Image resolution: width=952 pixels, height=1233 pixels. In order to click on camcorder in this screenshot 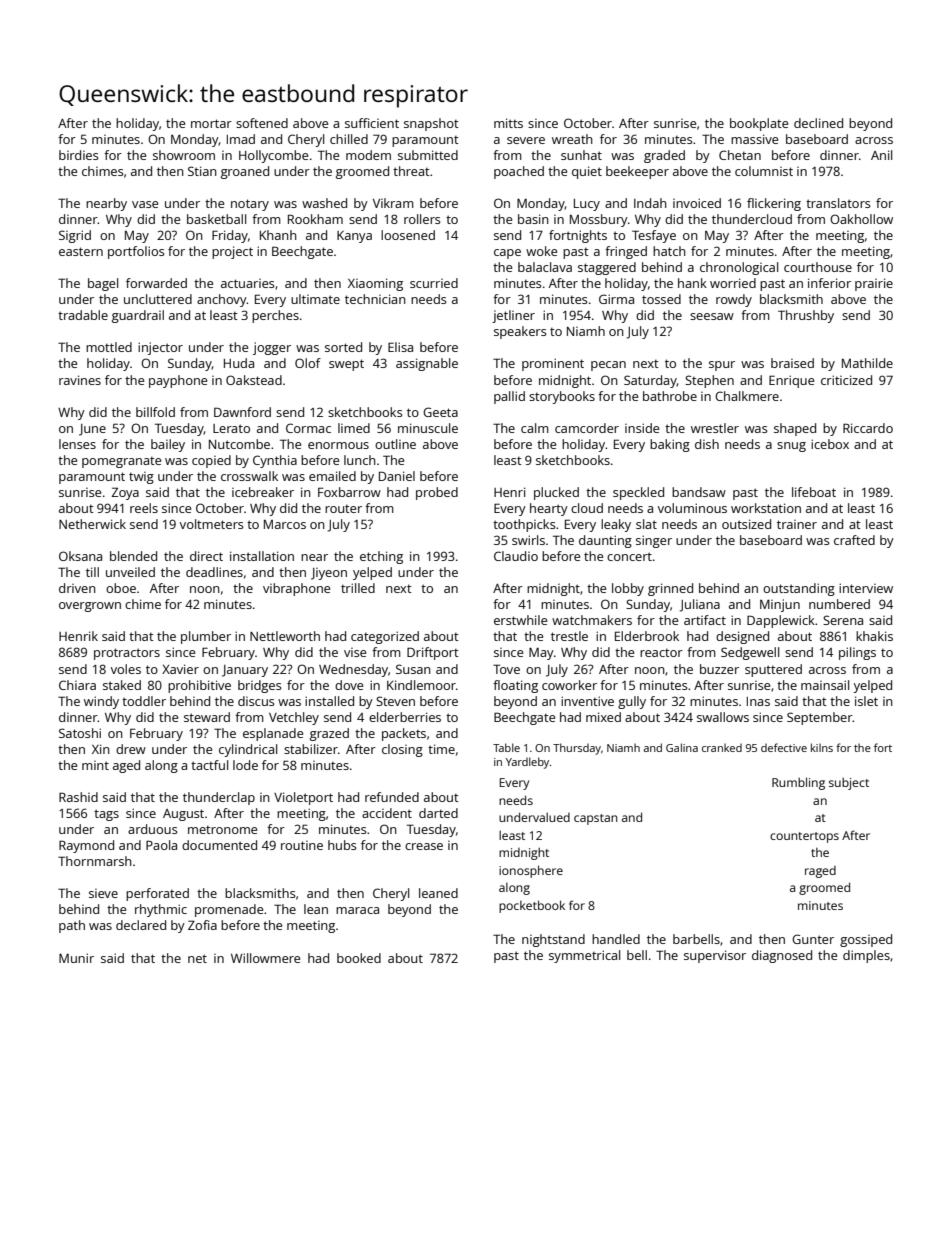, I will do `click(587, 428)`.
